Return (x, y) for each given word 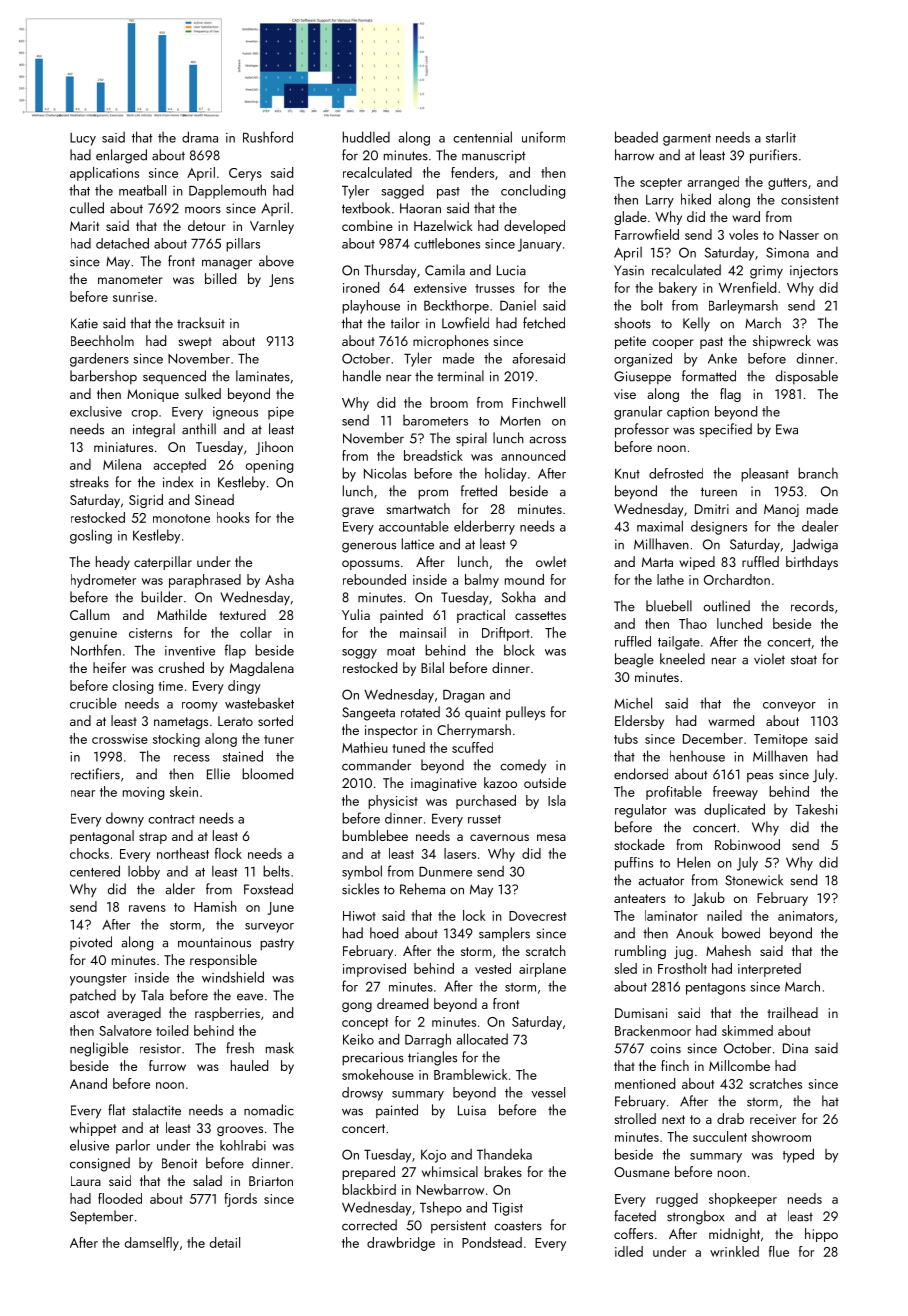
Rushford (268, 137)
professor (642, 430)
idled (629, 1251)
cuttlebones (447, 243)
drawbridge (401, 1244)
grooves (240, 1131)
